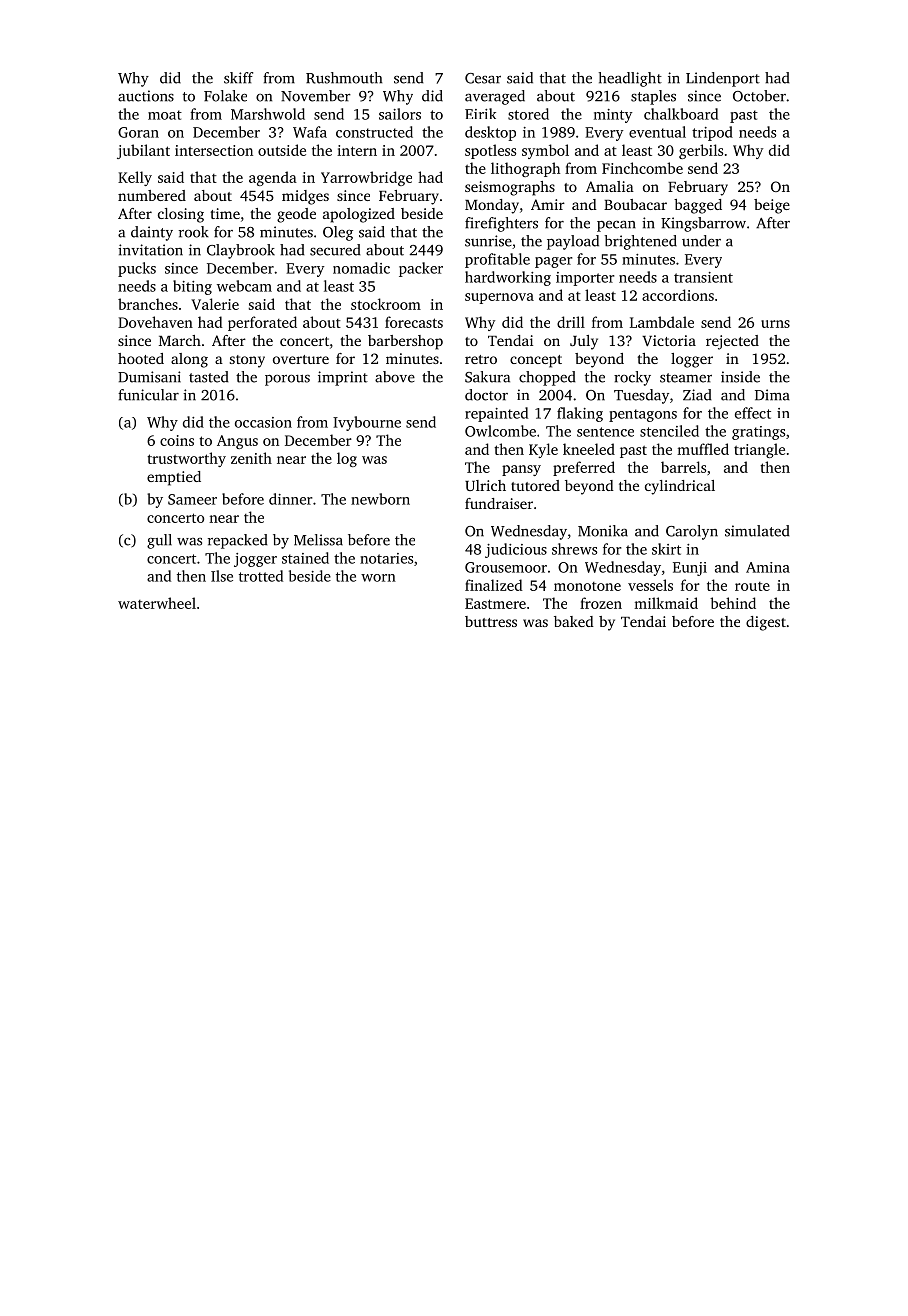 Image resolution: width=908 pixels, height=1316 pixels. What do you see at coordinates (214, 150) in the screenshot?
I see `intersection` at bounding box center [214, 150].
